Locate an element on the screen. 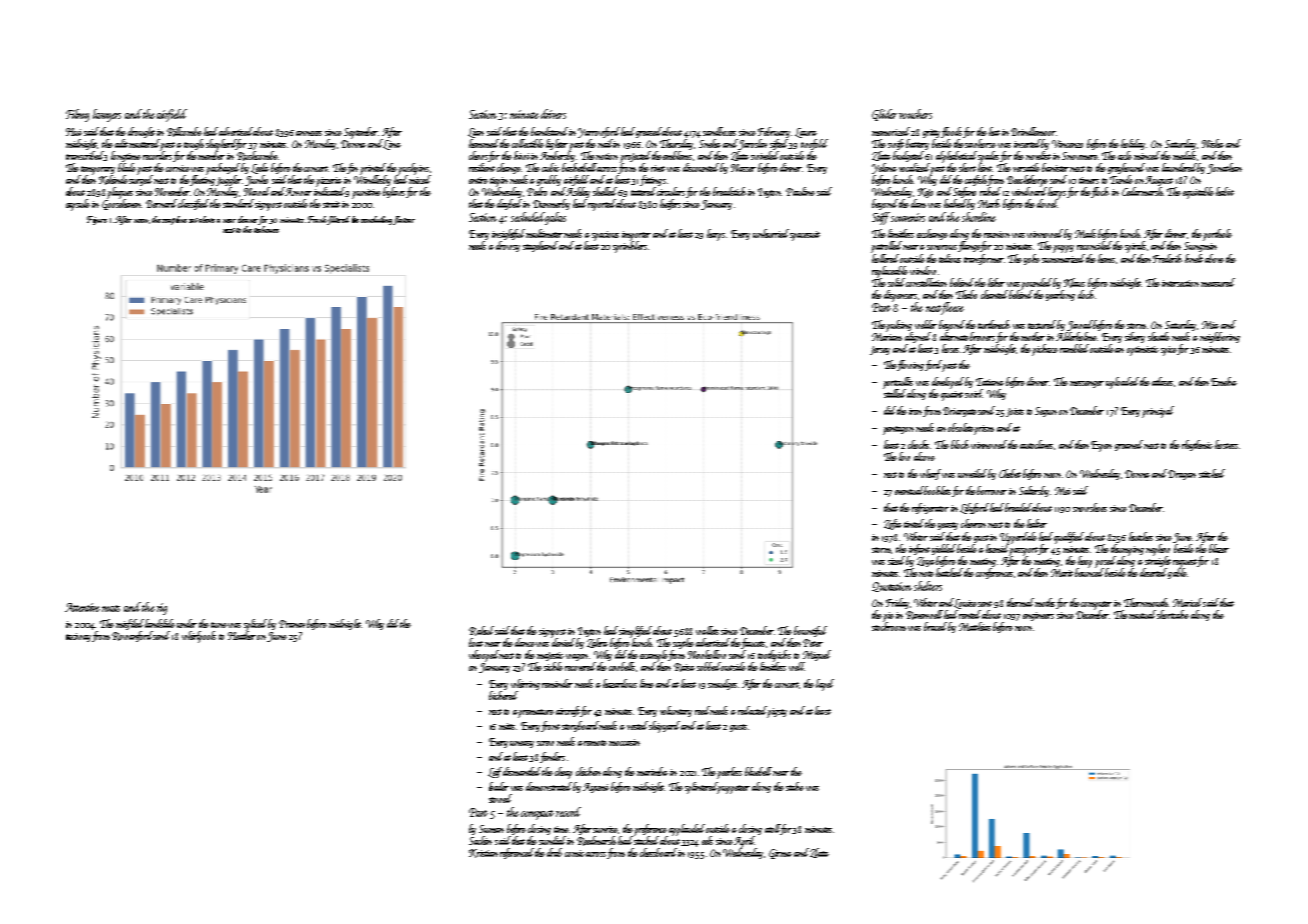 This screenshot has width=1308, height=924. seaplane is located at coordinates (174, 220).
